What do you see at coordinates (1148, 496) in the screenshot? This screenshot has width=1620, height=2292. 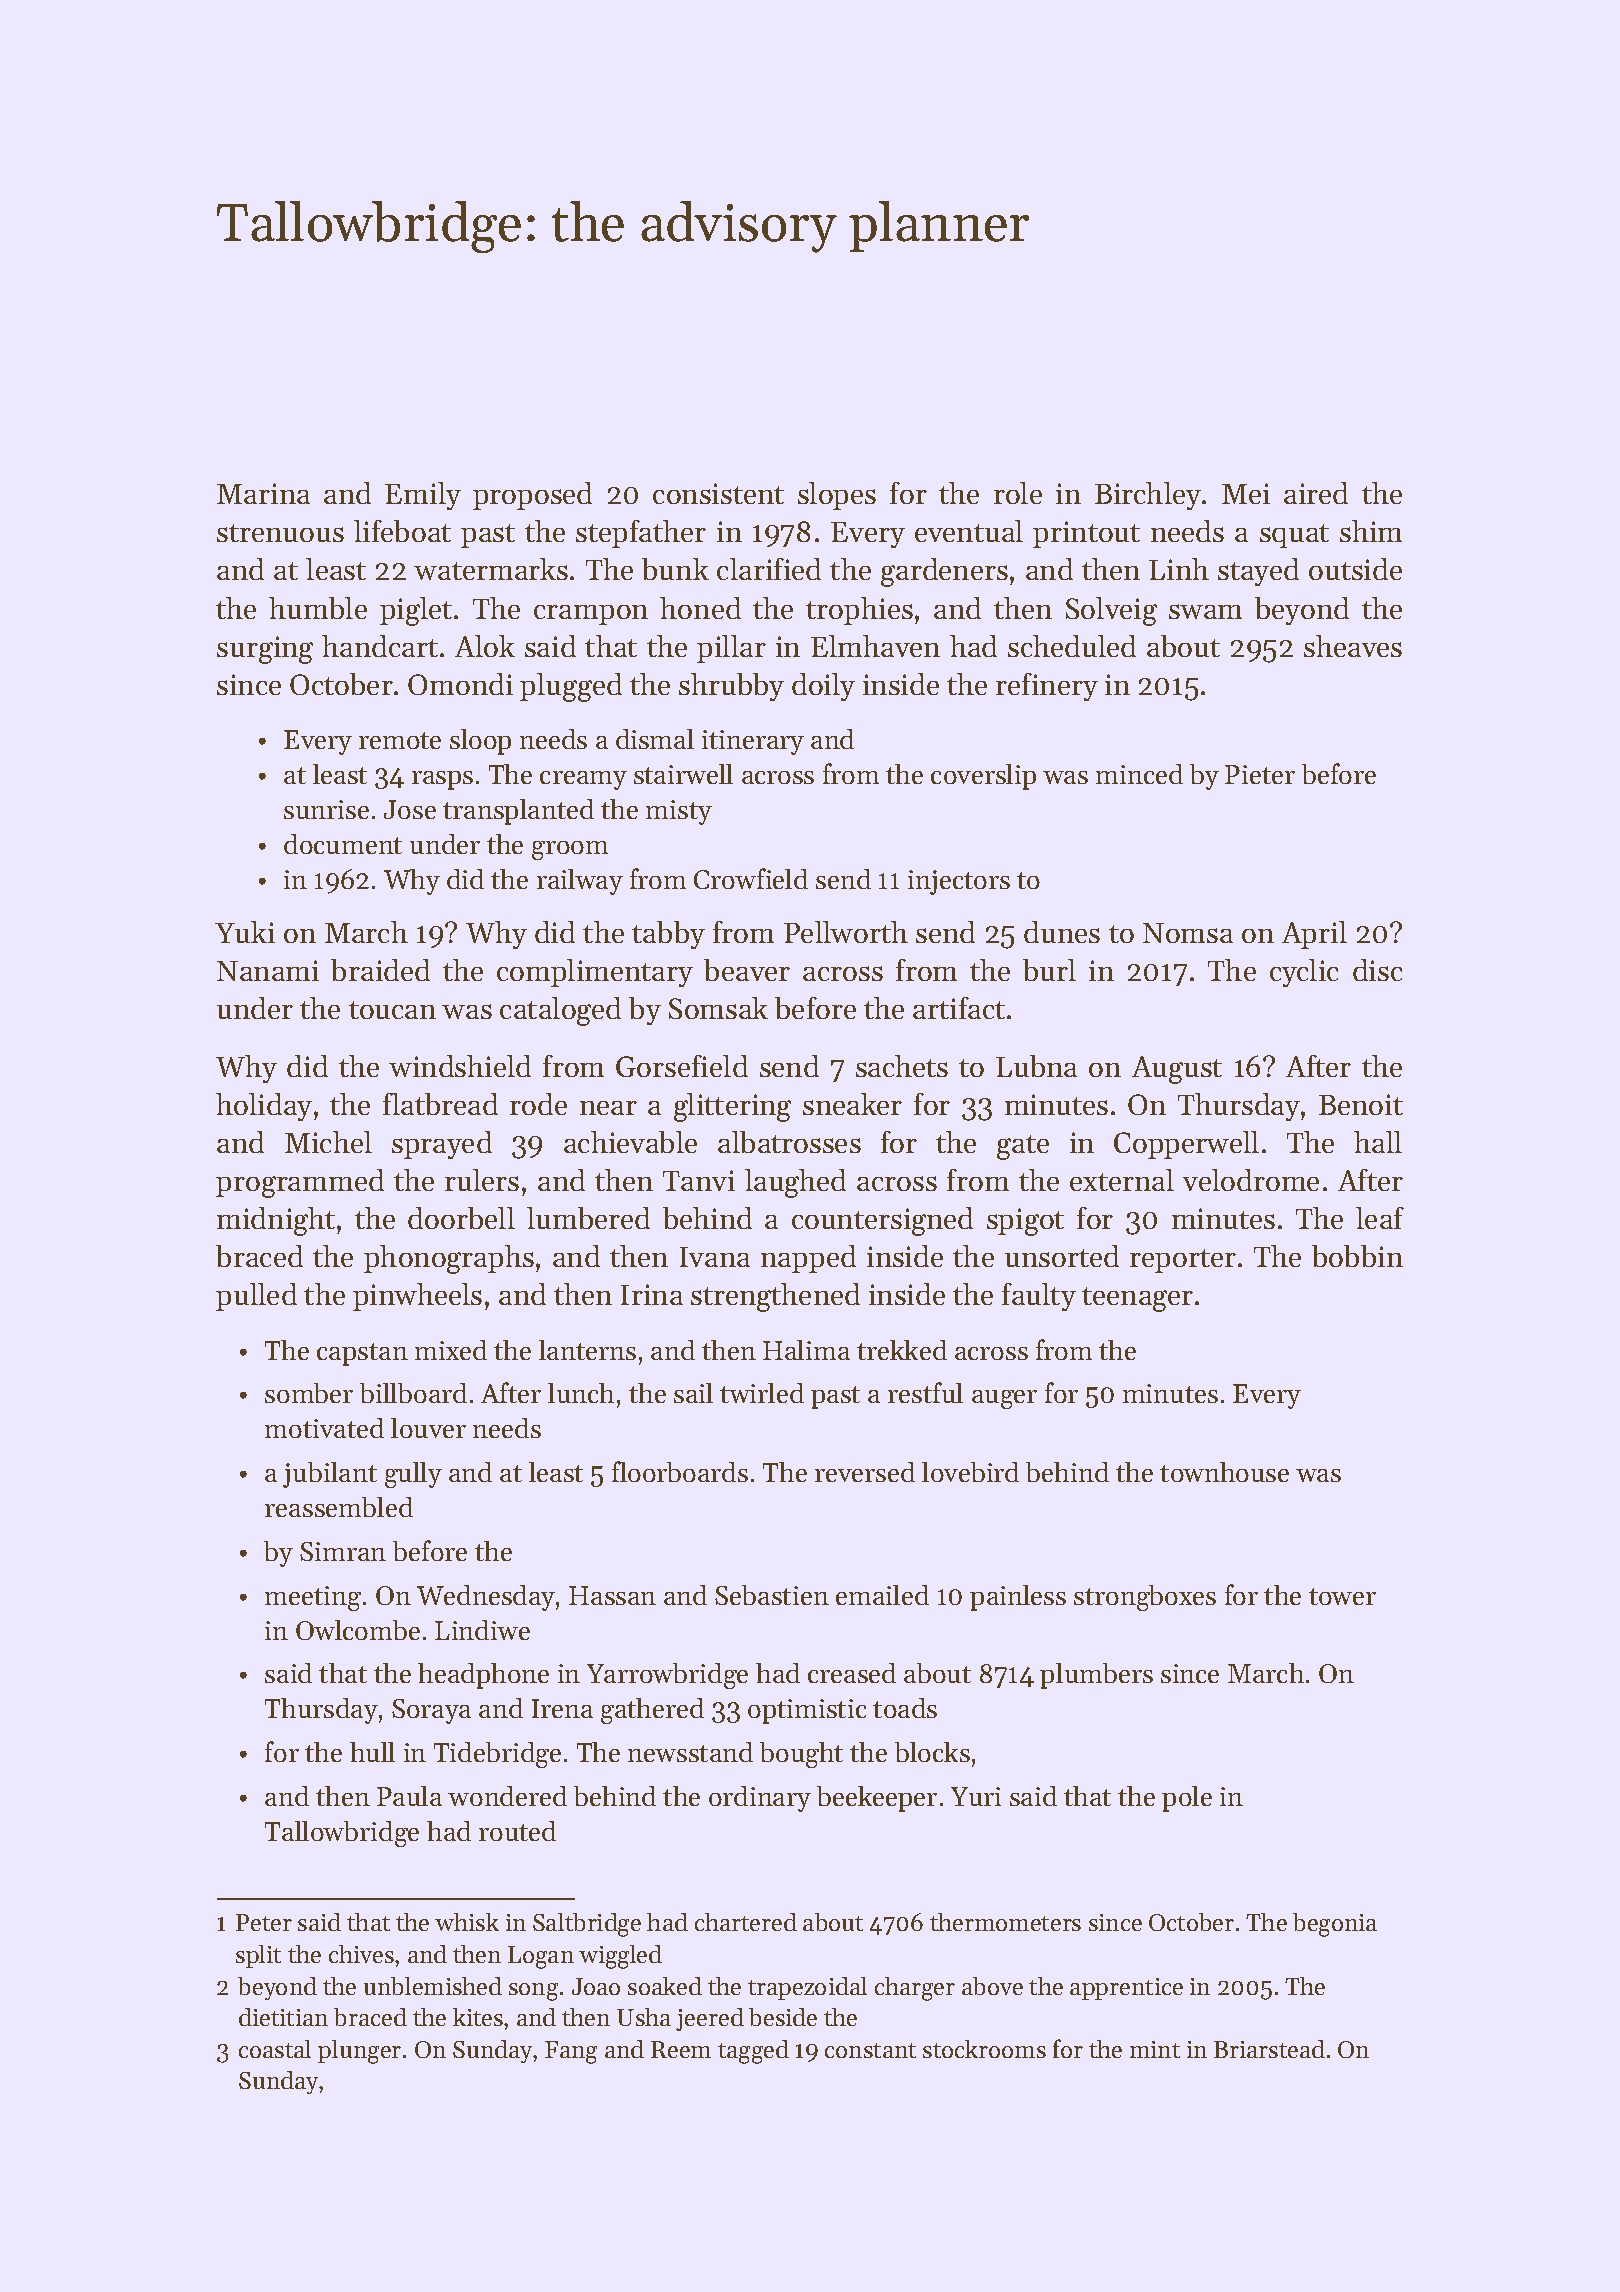 I see `Birchley` at bounding box center [1148, 496].
